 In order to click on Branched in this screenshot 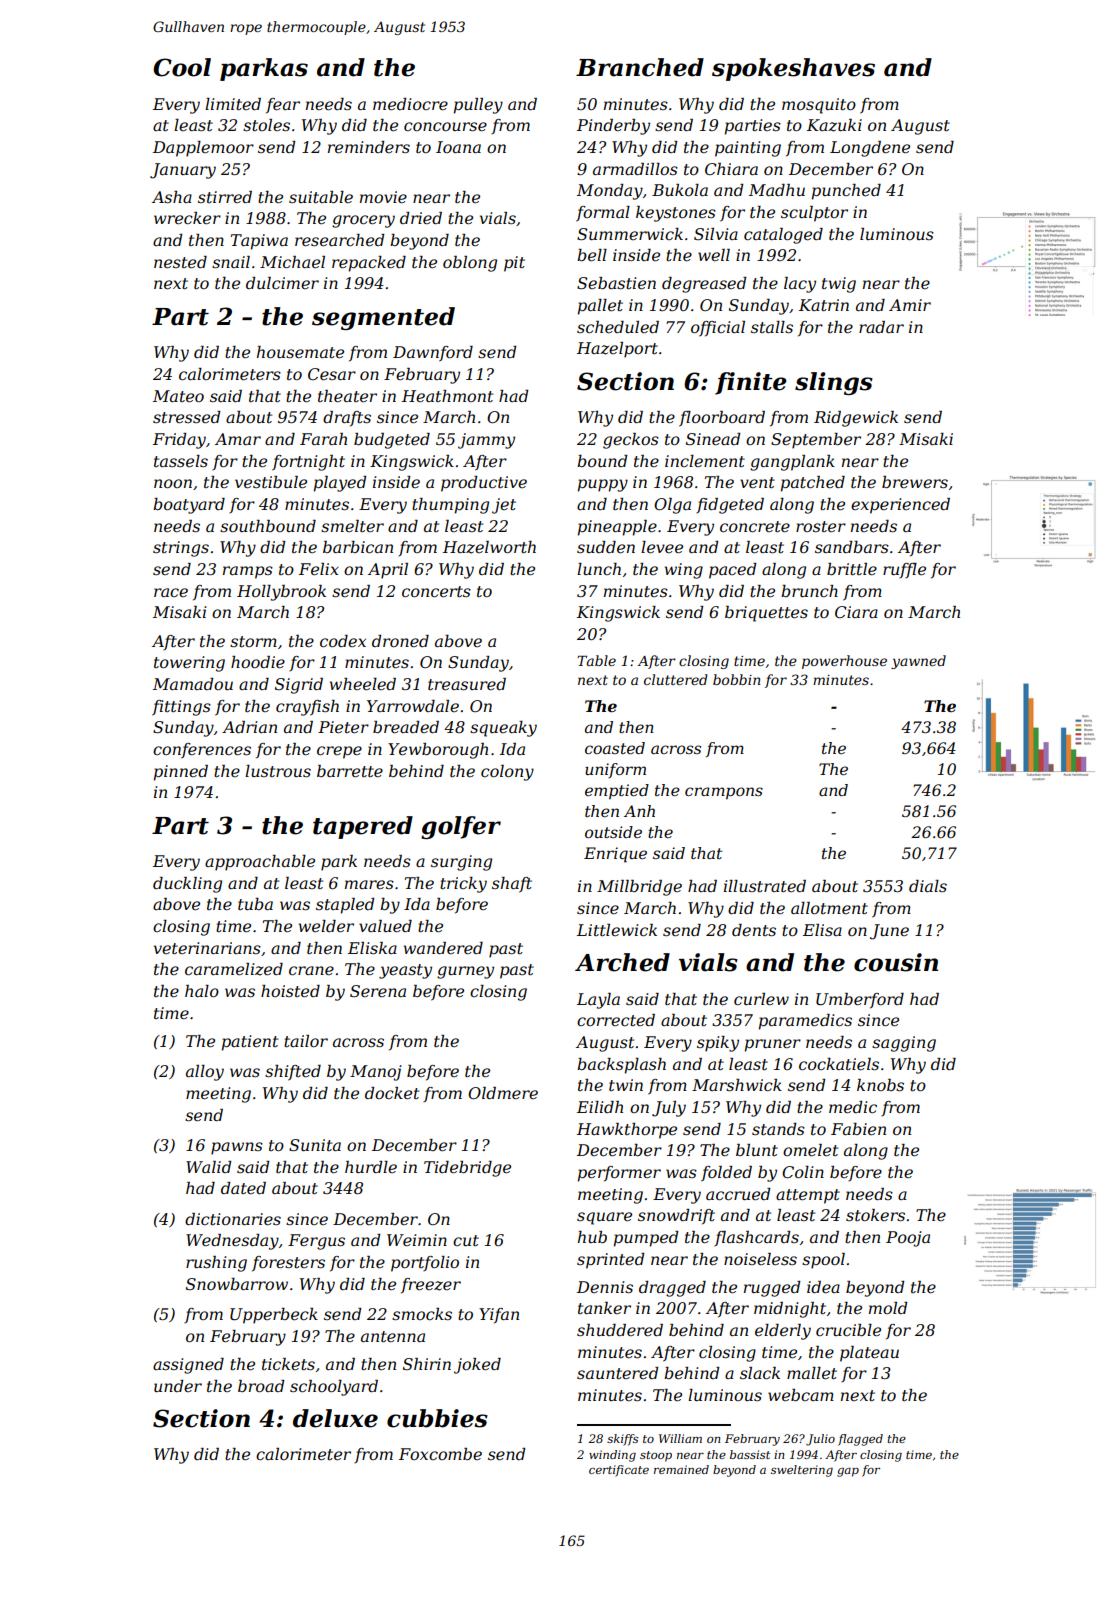, I will do `click(640, 67)`.
